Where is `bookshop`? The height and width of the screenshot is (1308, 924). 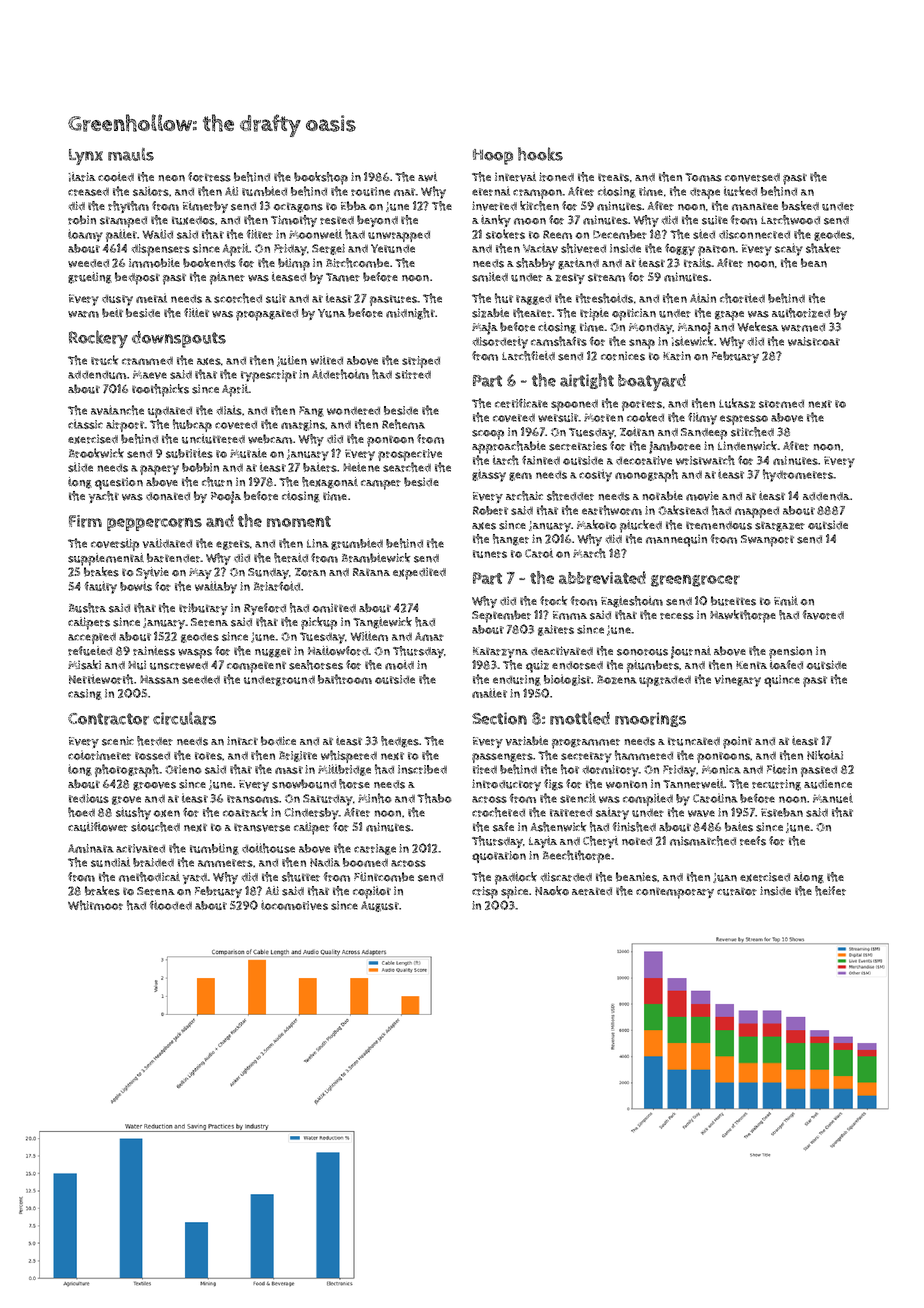
bookshop is located at coordinates (321, 178).
